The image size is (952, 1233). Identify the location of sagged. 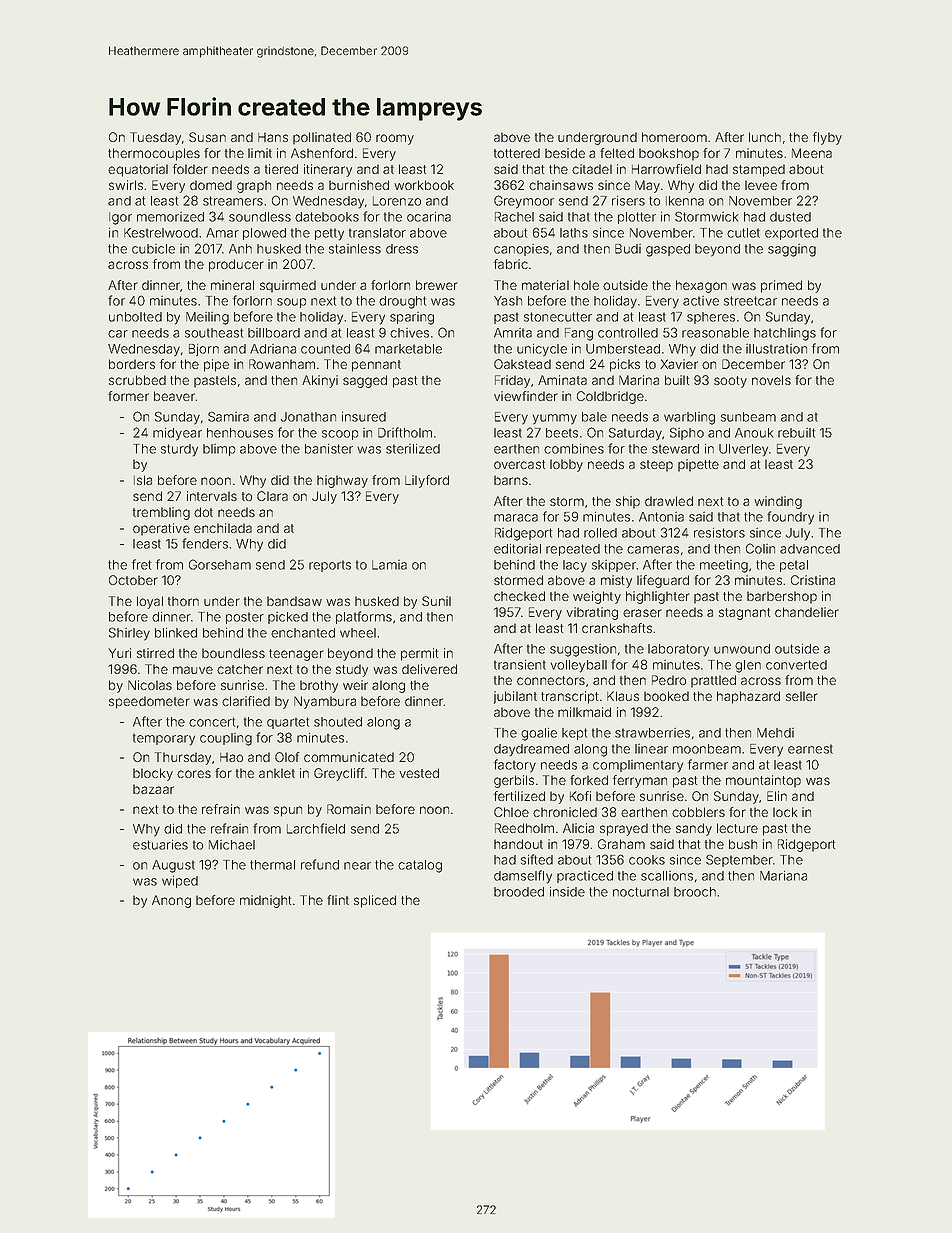
(365, 381).
